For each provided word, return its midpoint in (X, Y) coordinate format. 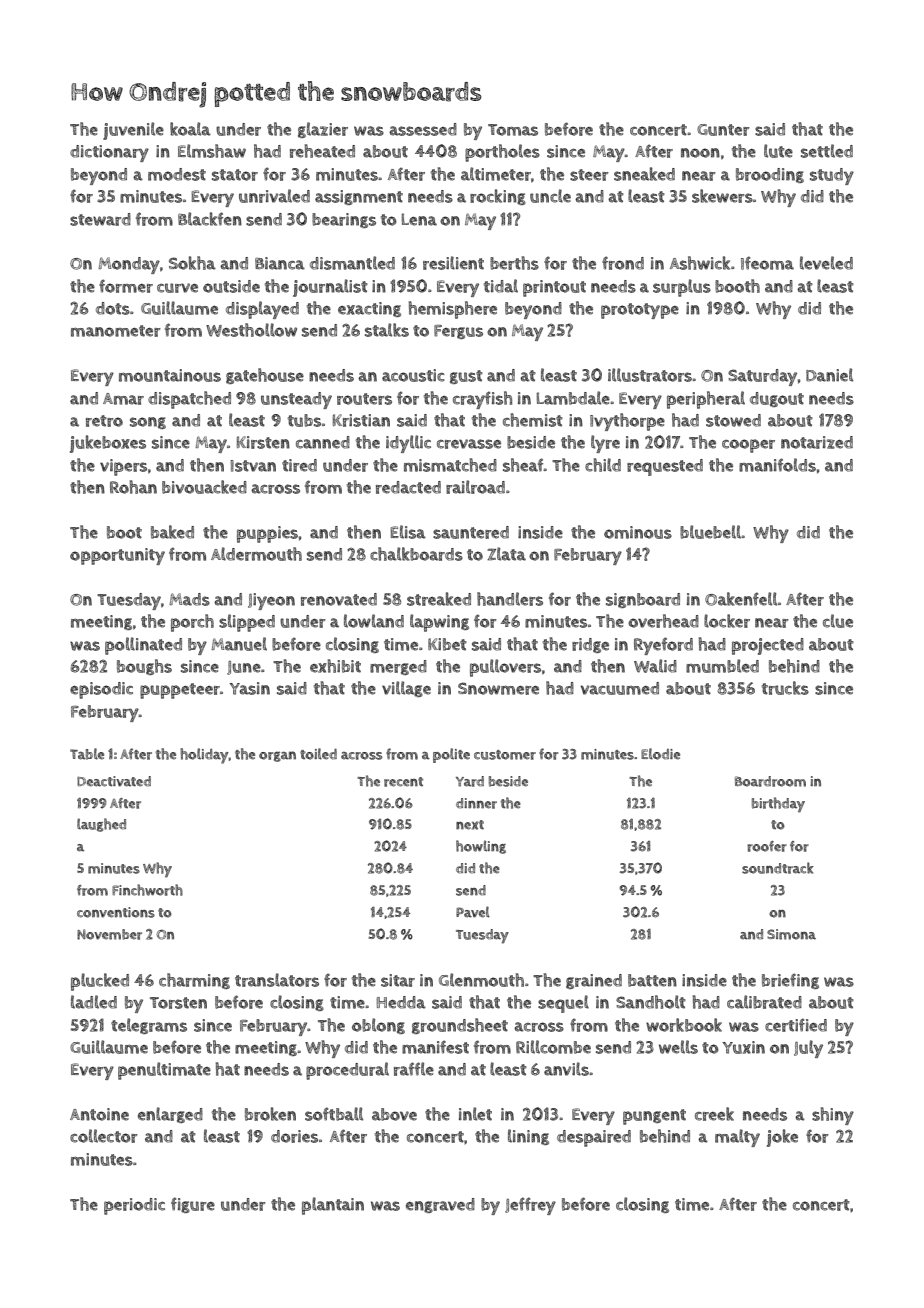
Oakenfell (741, 599)
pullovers (505, 668)
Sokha (192, 263)
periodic (134, 1206)
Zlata (506, 554)
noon (700, 153)
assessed (423, 129)
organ (277, 756)
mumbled (722, 666)
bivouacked (204, 487)
